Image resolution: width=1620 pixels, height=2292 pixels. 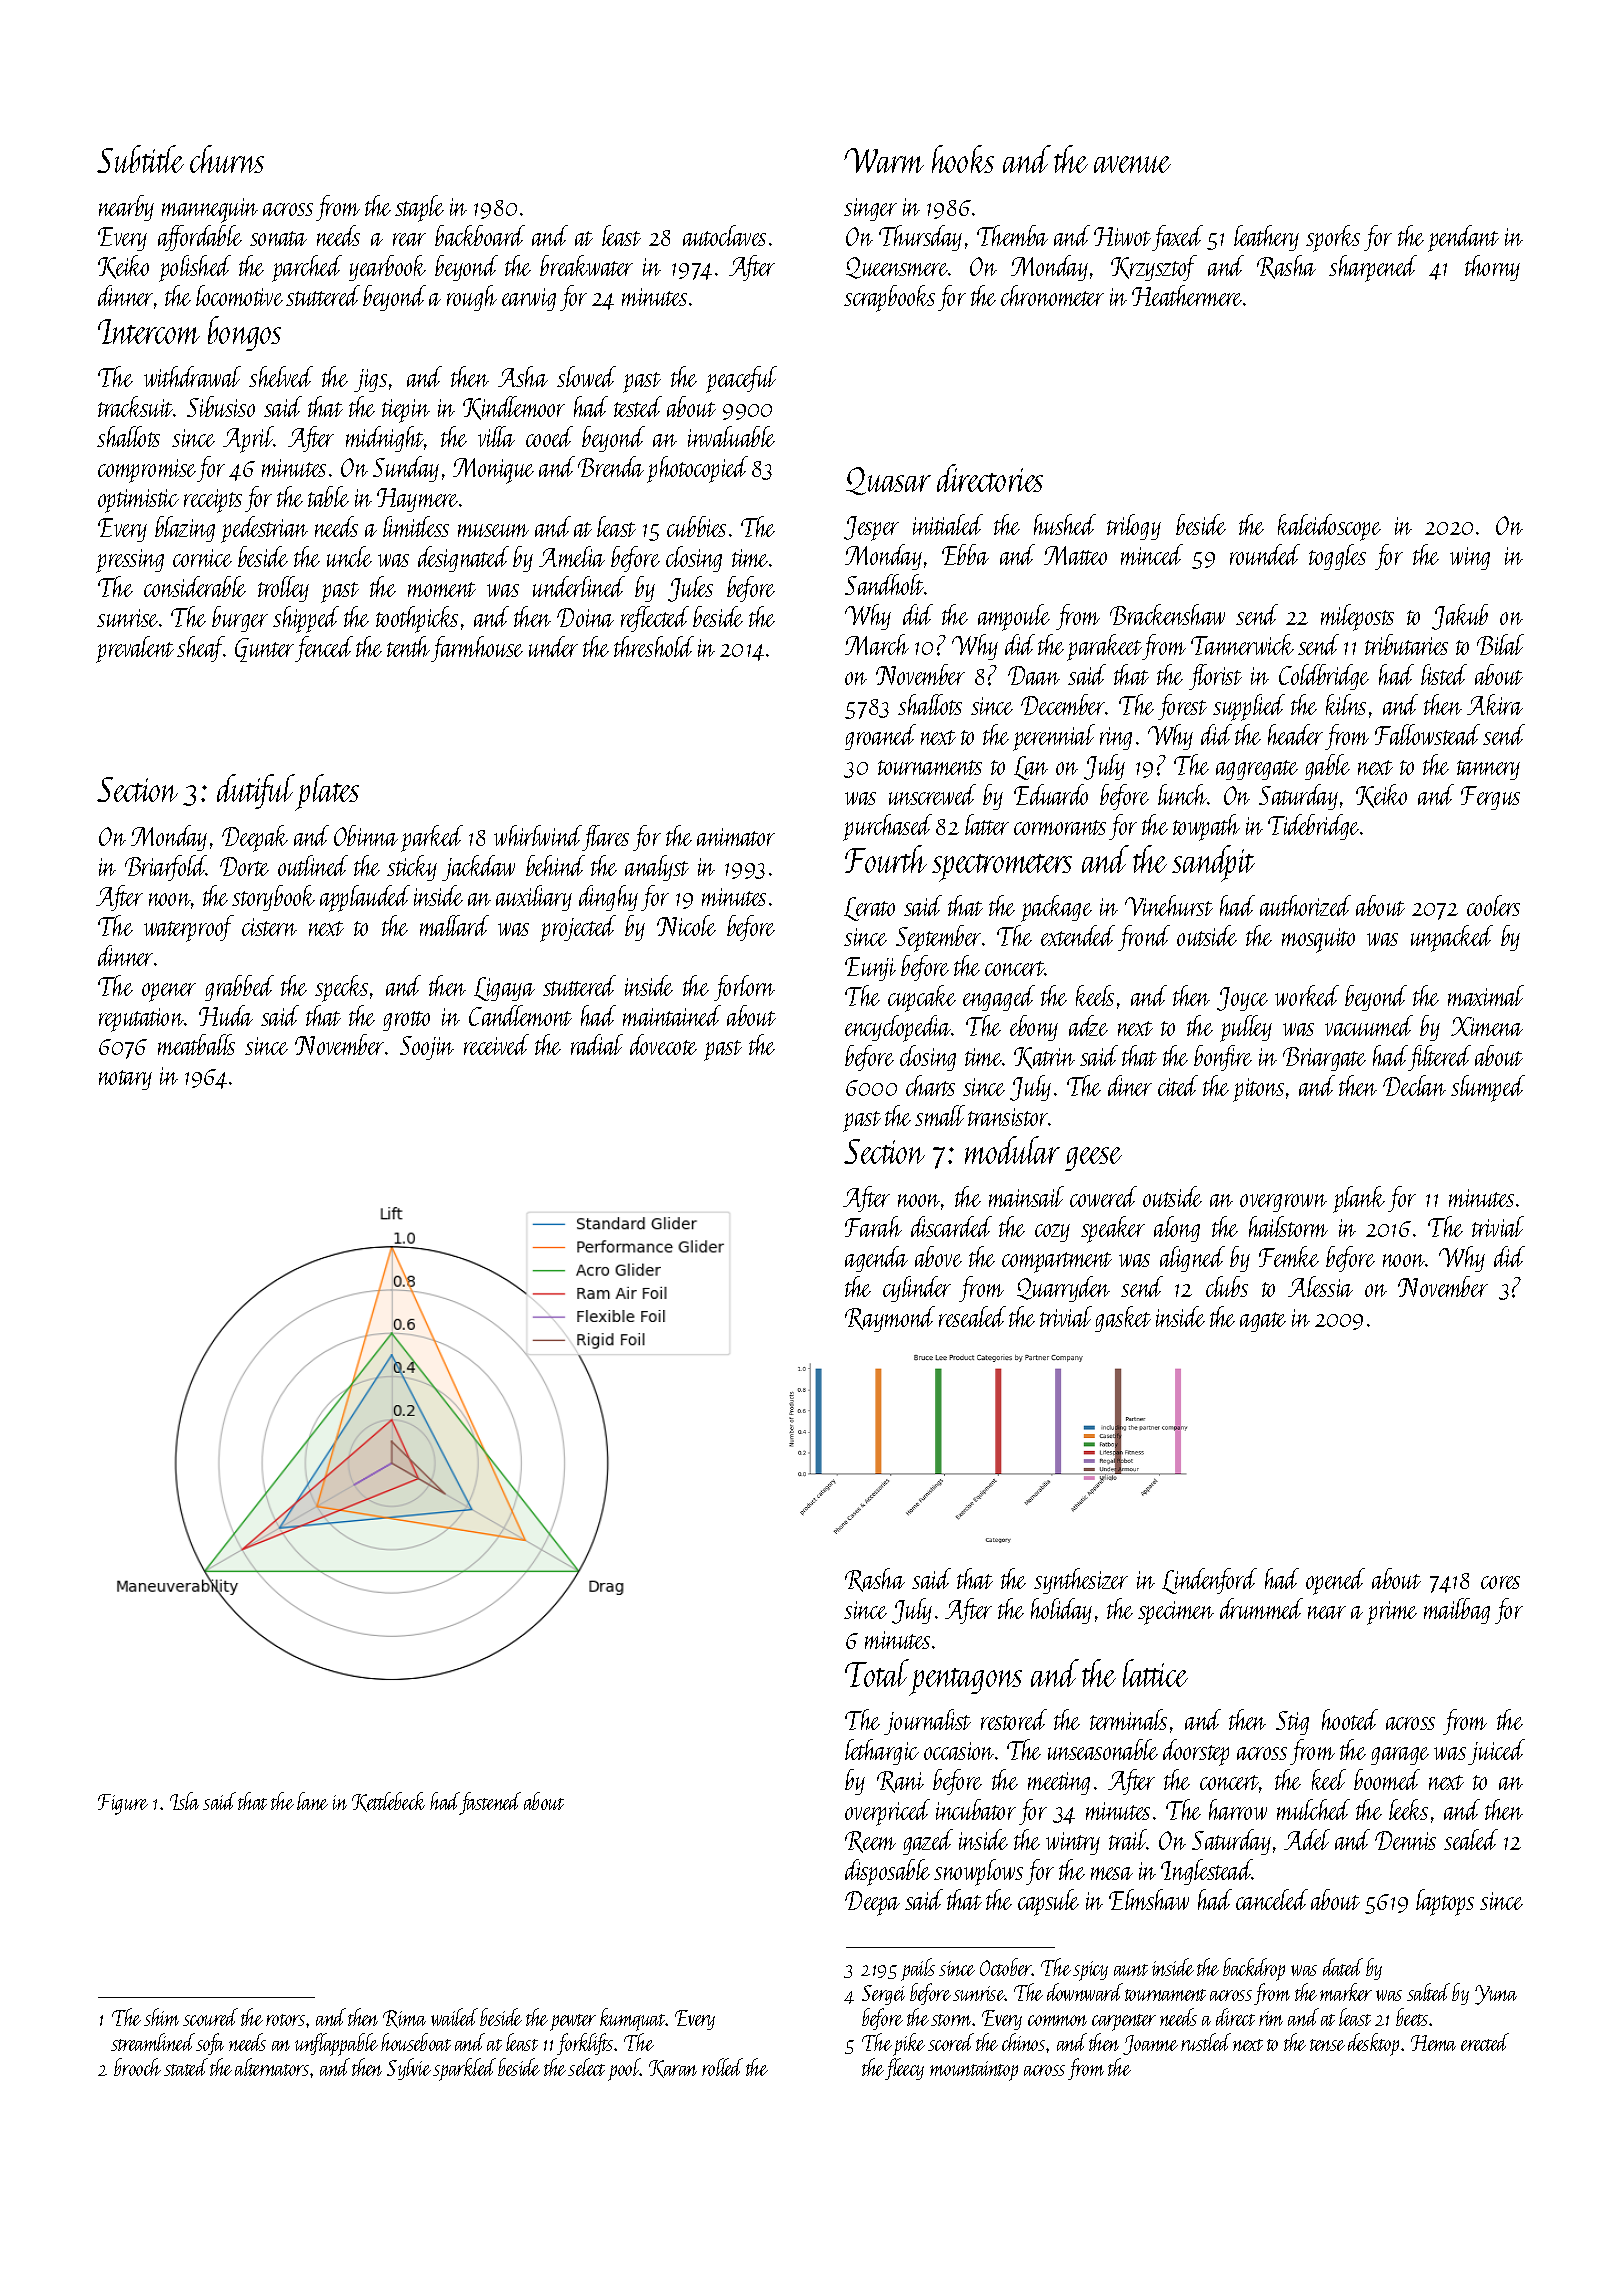 What do you see at coordinates (490, 1803) in the image?
I see `fastened` at bounding box center [490, 1803].
